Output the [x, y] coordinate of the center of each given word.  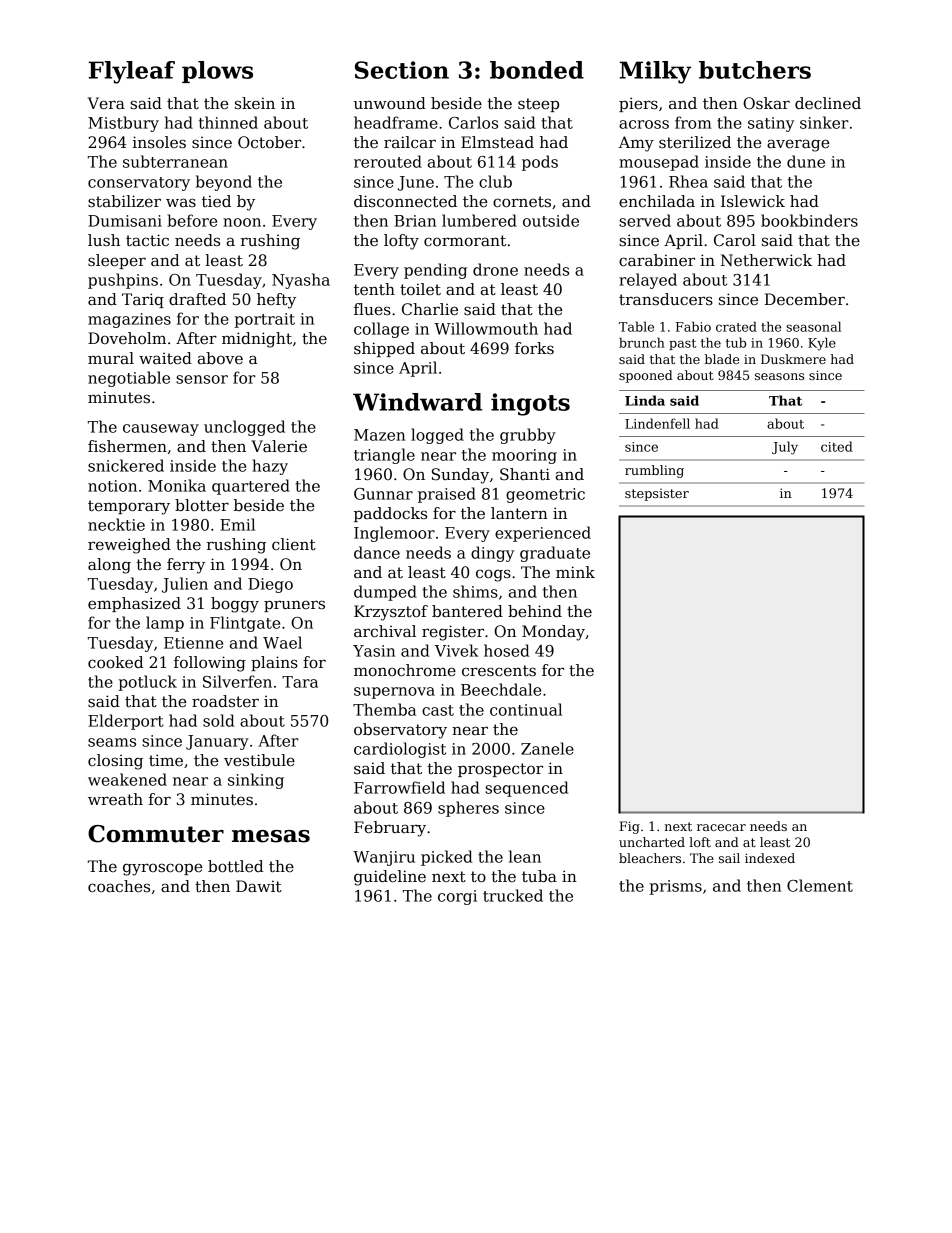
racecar [721, 827]
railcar [410, 142]
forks [534, 348]
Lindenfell [657, 423]
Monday [553, 633]
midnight [257, 340]
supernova [394, 693]
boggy [235, 605]
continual [526, 709]
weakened [127, 779]
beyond [224, 183]
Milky [655, 72]
